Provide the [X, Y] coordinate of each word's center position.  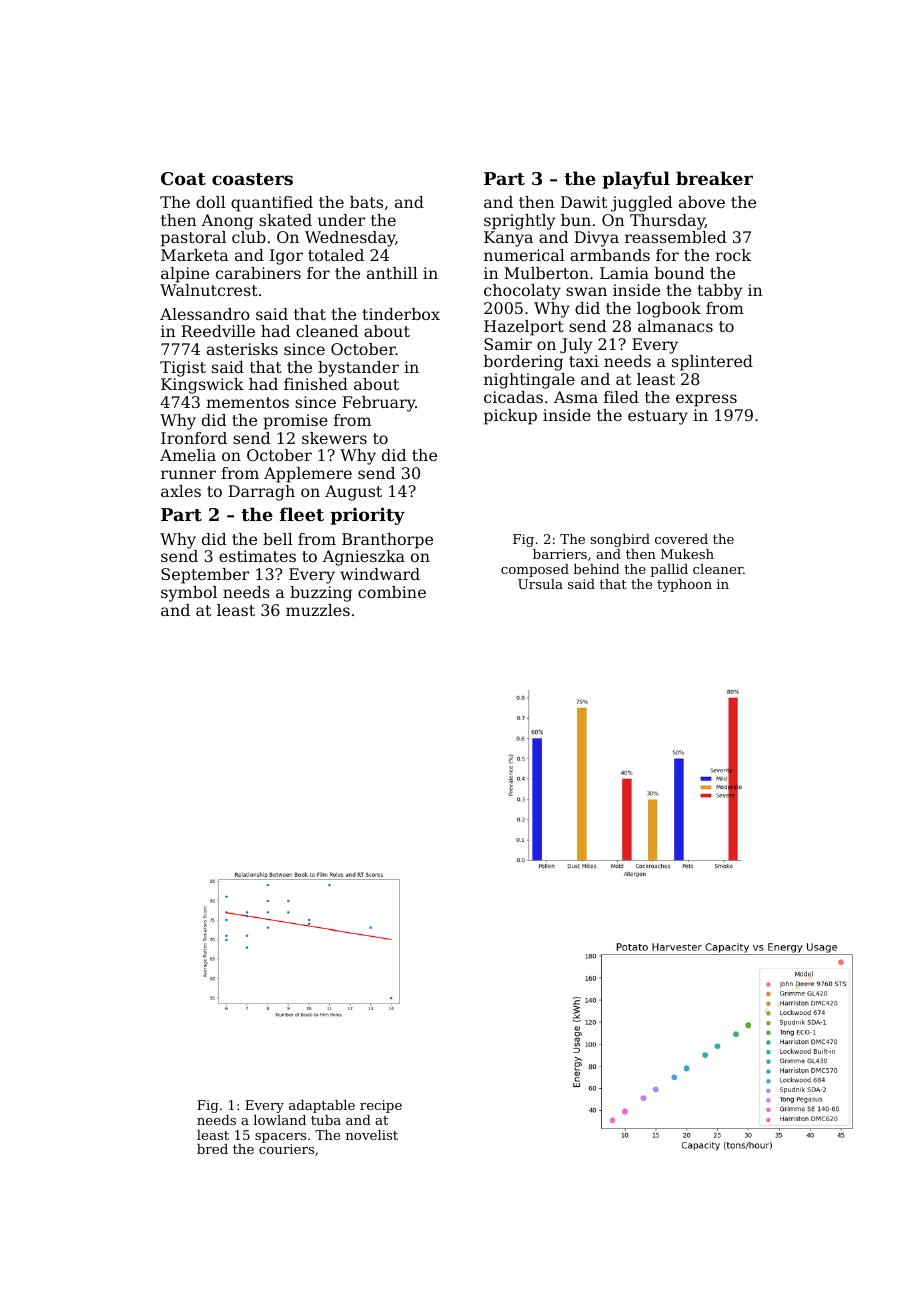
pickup [510, 417]
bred [212, 1149]
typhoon [684, 585]
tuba [326, 1120]
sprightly [520, 222]
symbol [189, 594]
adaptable [322, 1106]
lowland [280, 1120]
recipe [381, 1106]
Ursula [540, 584]
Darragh [261, 493]
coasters [252, 179]
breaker [714, 178]
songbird [620, 540]
